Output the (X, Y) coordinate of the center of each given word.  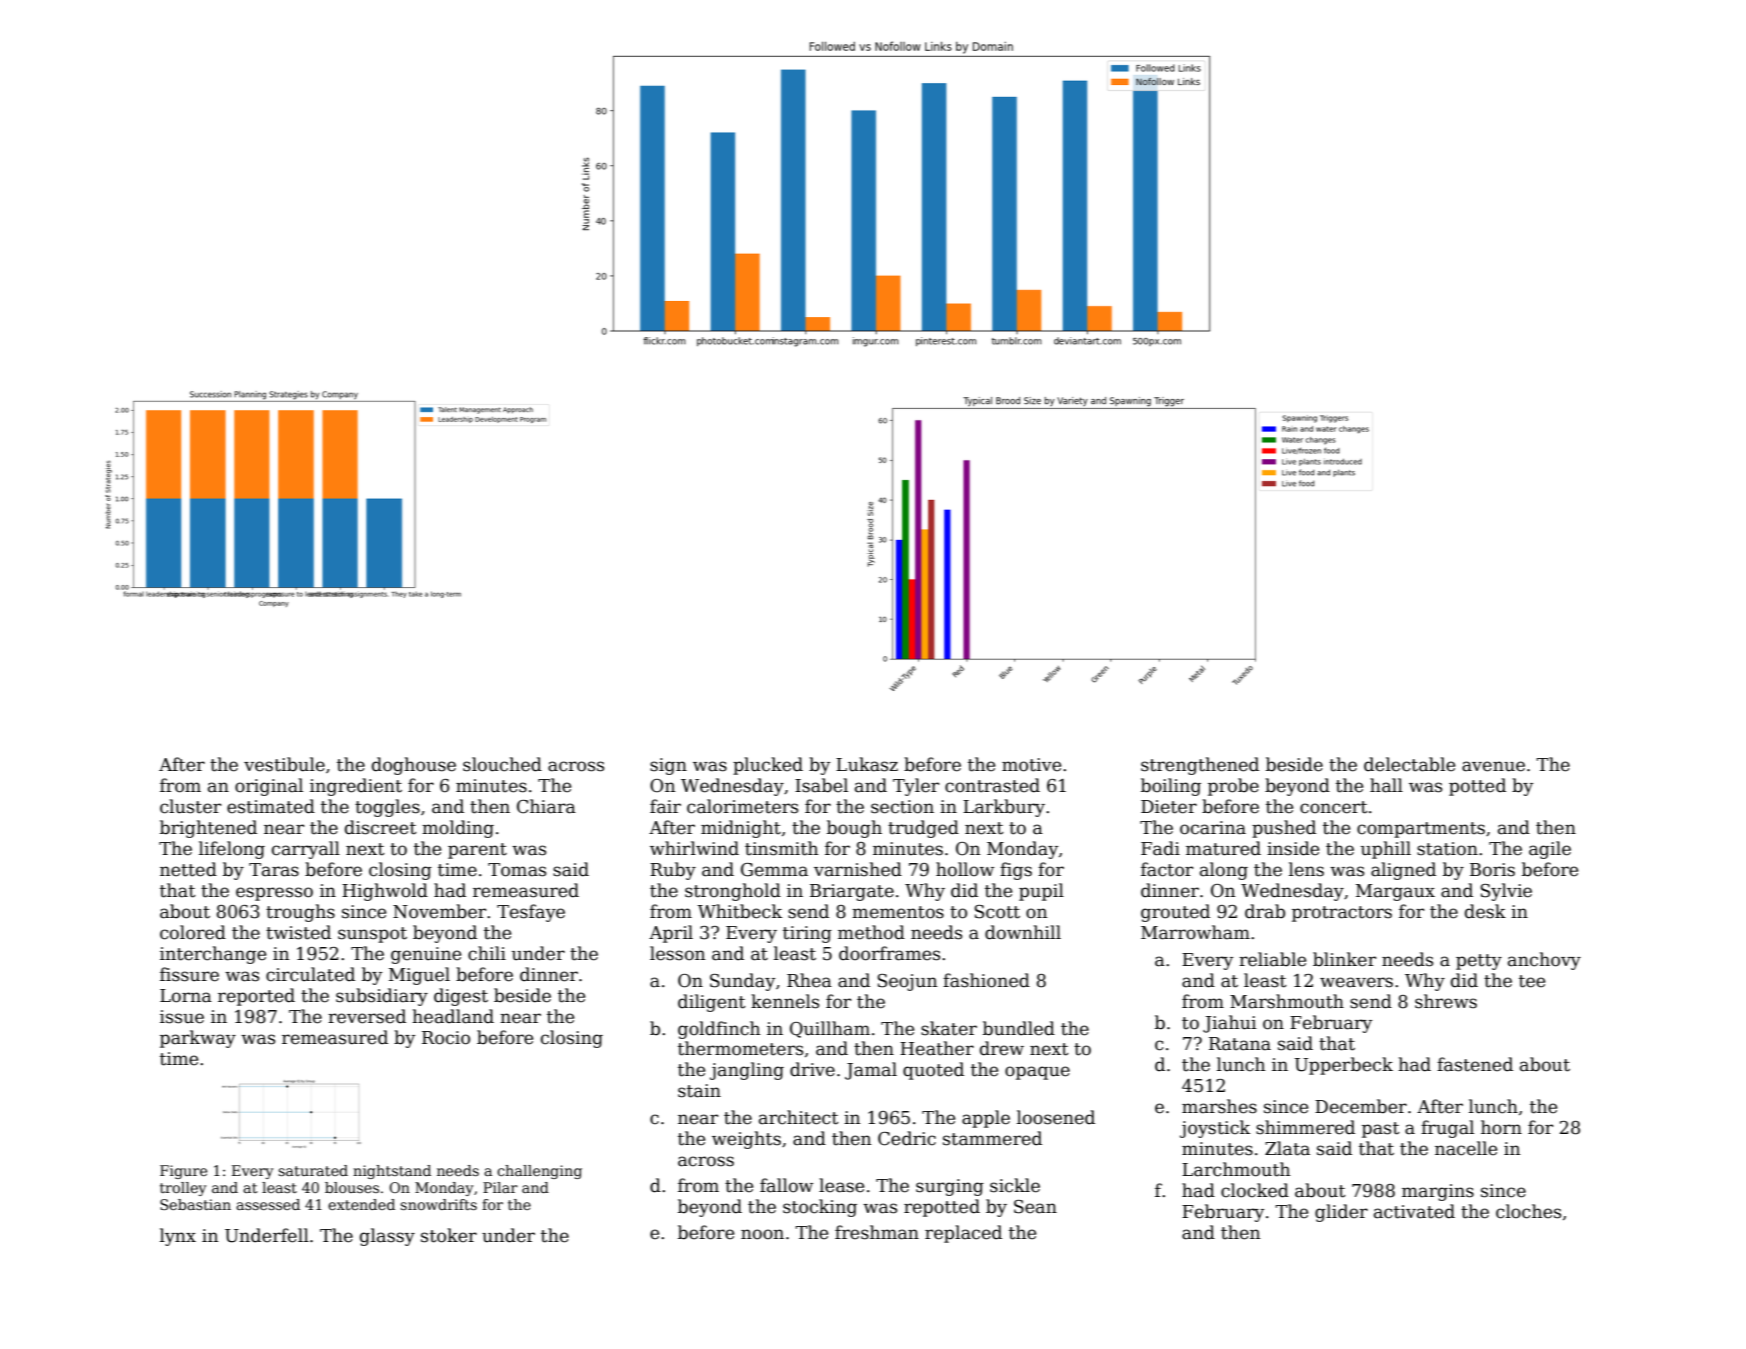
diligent (712, 1003)
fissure (189, 974)
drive (812, 1069)
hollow (965, 869)
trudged (923, 829)
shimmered (1305, 1127)
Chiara (546, 806)
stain (699, 1091)
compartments (1421, 830)
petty (1479, 962)
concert (1334, 807)
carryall (306, 850)
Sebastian (195, 1204)
